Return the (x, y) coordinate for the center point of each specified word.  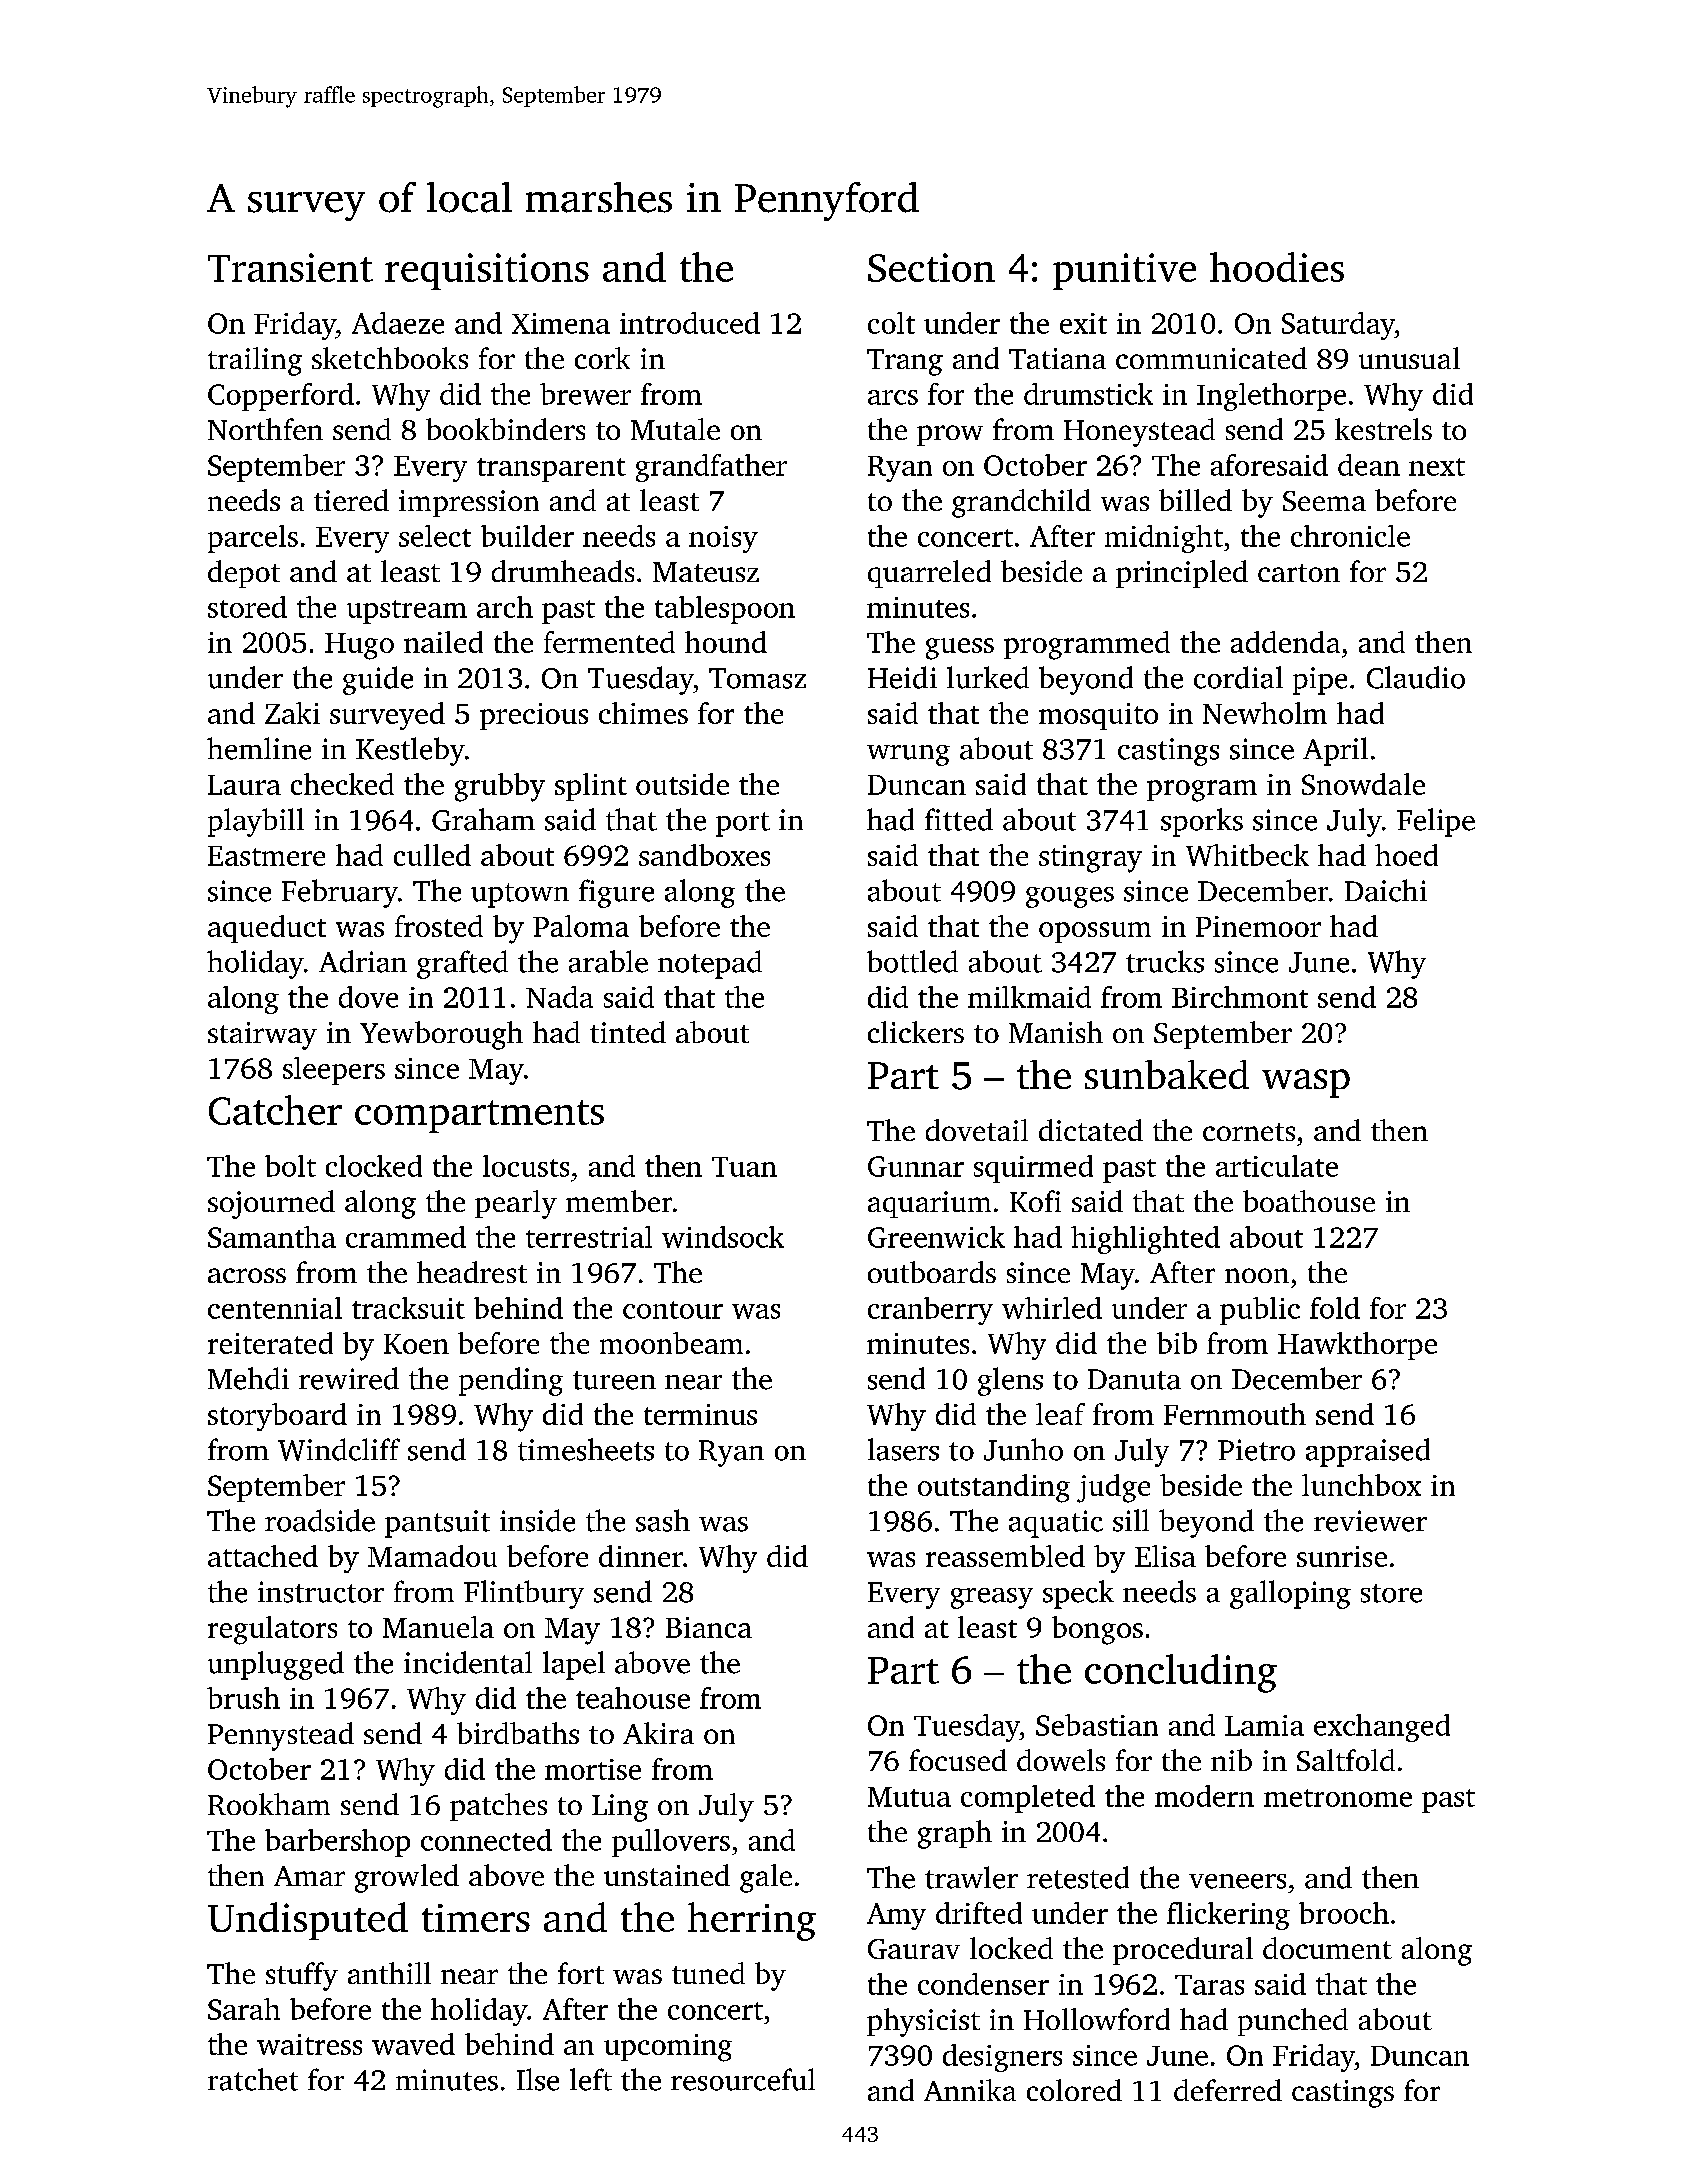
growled (407, 1878)
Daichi (1386, 890)
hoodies (1277, 267)
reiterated (270, 1343)
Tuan (744, 1167)
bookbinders (505, 429)
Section (931, 267)
